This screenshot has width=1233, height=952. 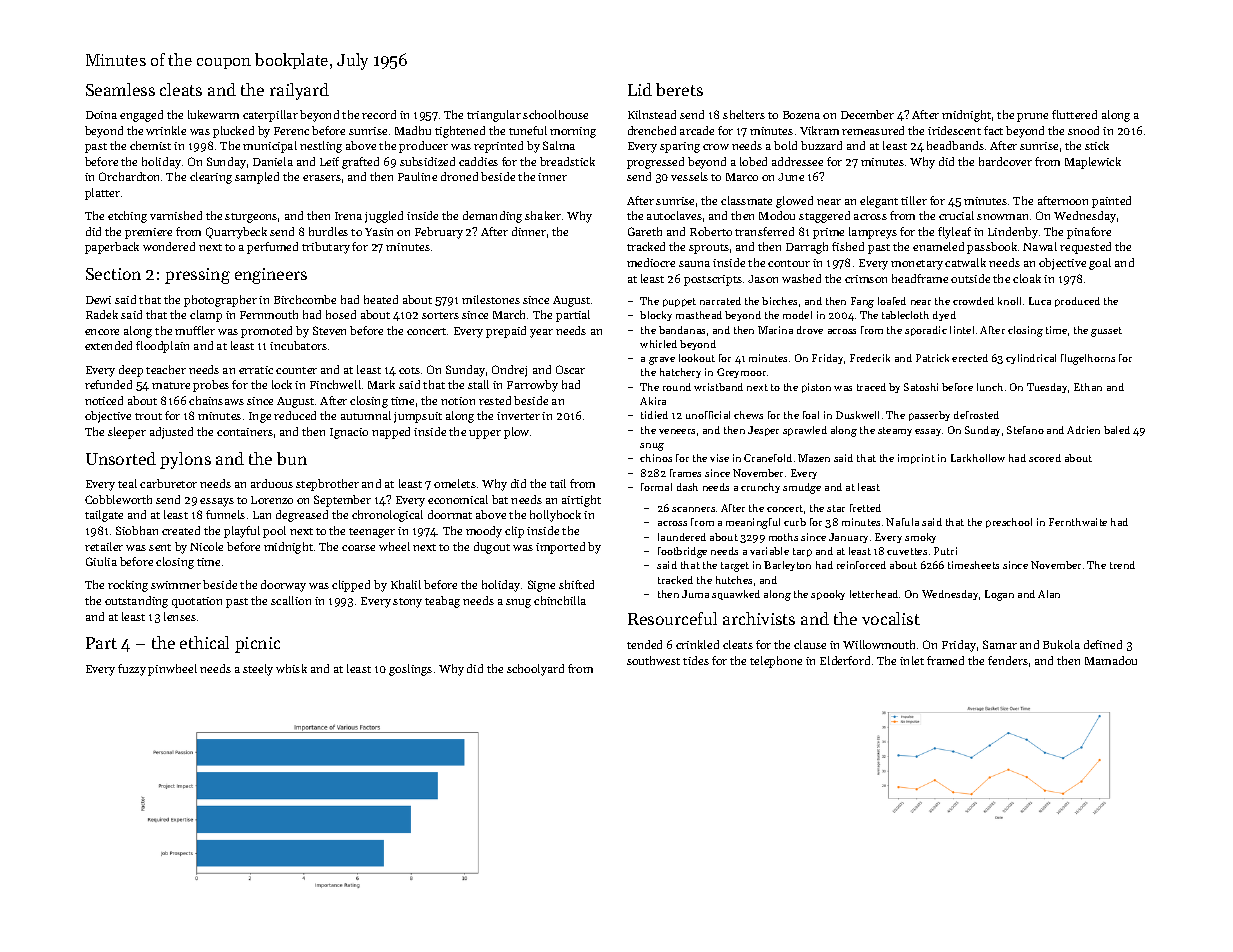 What do you see at coordinates (955, 145) in the screenshot?
I see `headbands` at bounding box center [955, 145].
